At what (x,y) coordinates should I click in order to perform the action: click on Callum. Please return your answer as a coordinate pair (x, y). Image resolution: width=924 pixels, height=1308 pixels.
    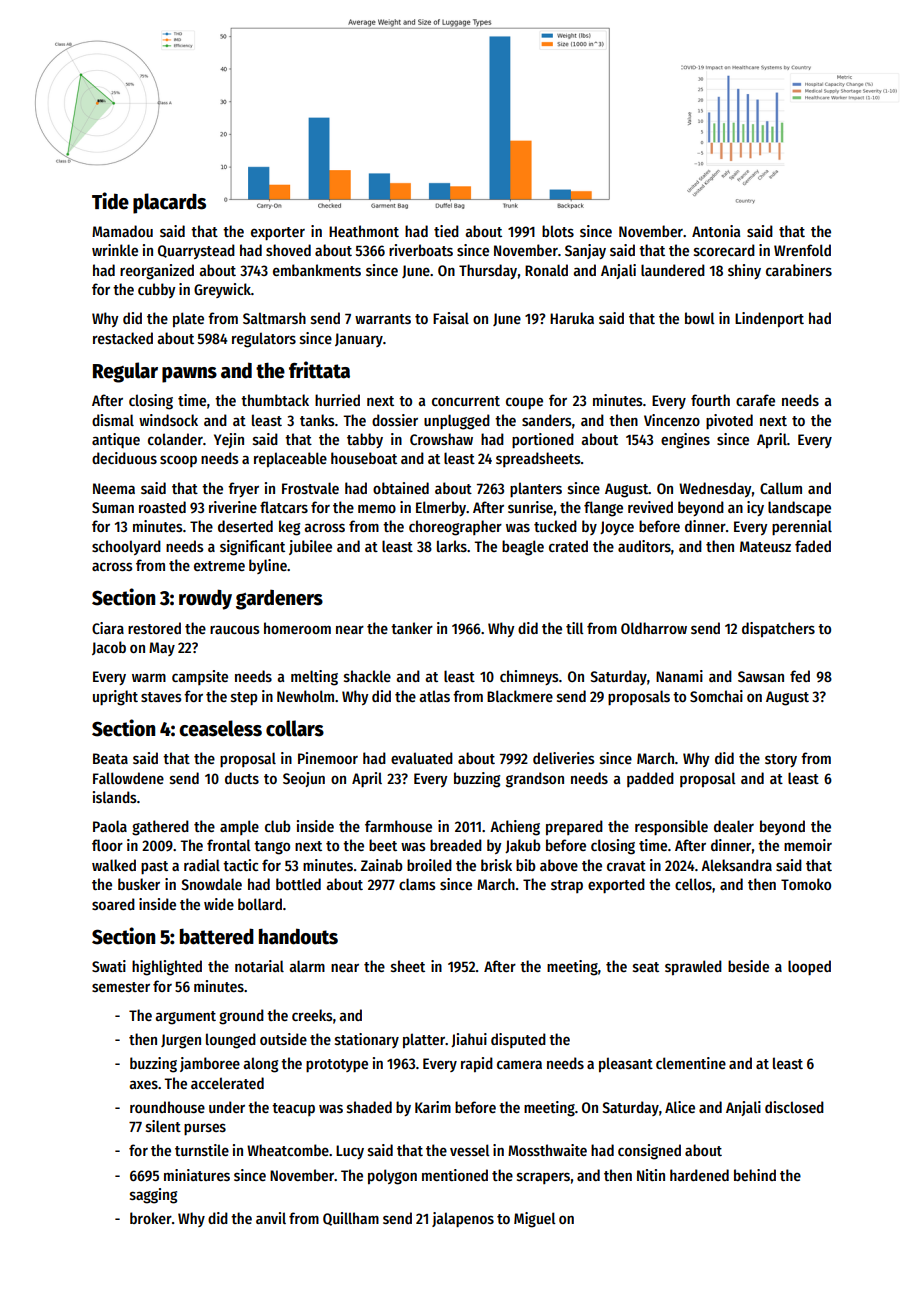
    Looking at the image, I should click on (781, 488).
